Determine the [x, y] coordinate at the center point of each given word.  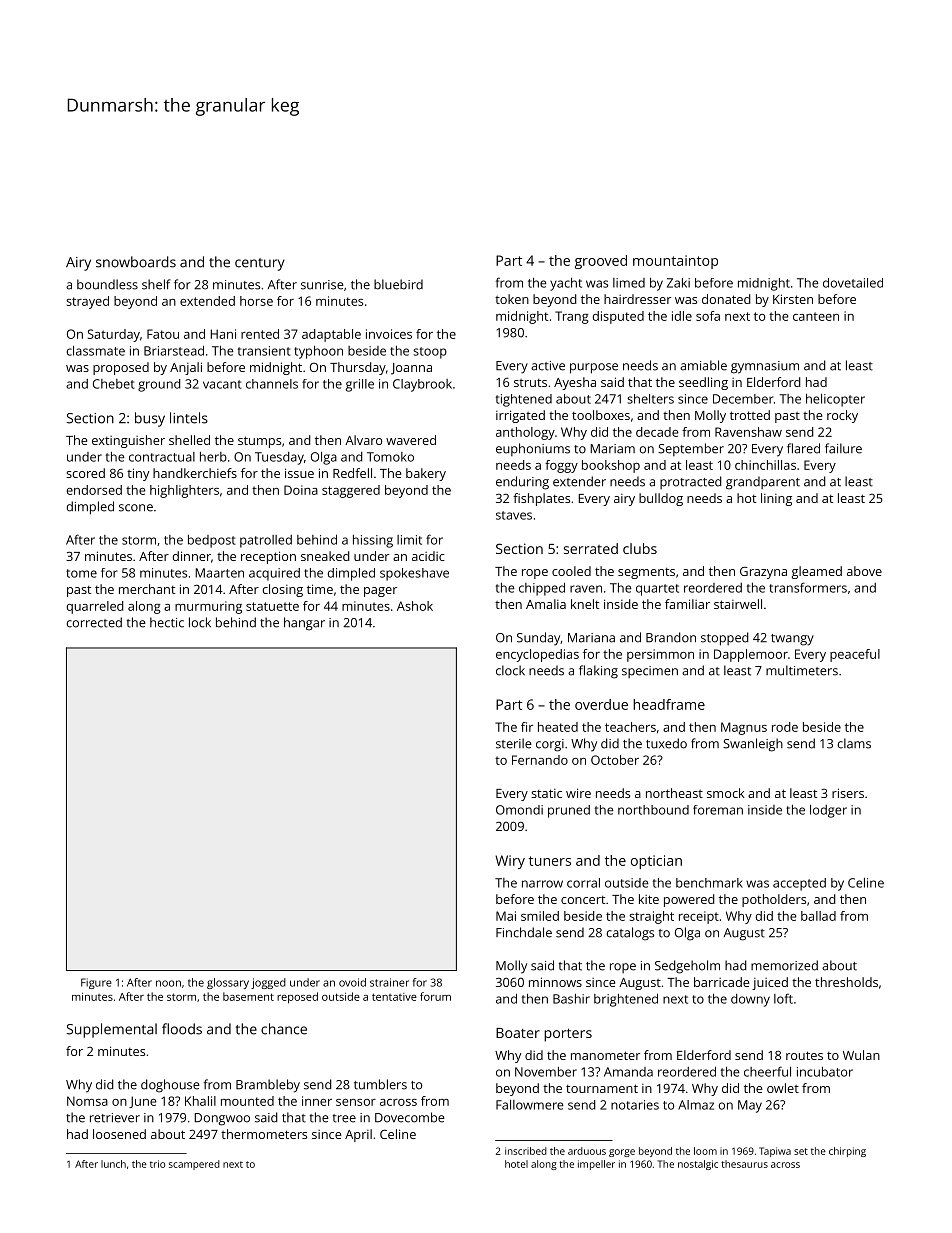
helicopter [835, 400]
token [512, 299]
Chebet [114, 384]
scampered [194, 1165]
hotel [516, 1164]
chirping [847, 1152]
